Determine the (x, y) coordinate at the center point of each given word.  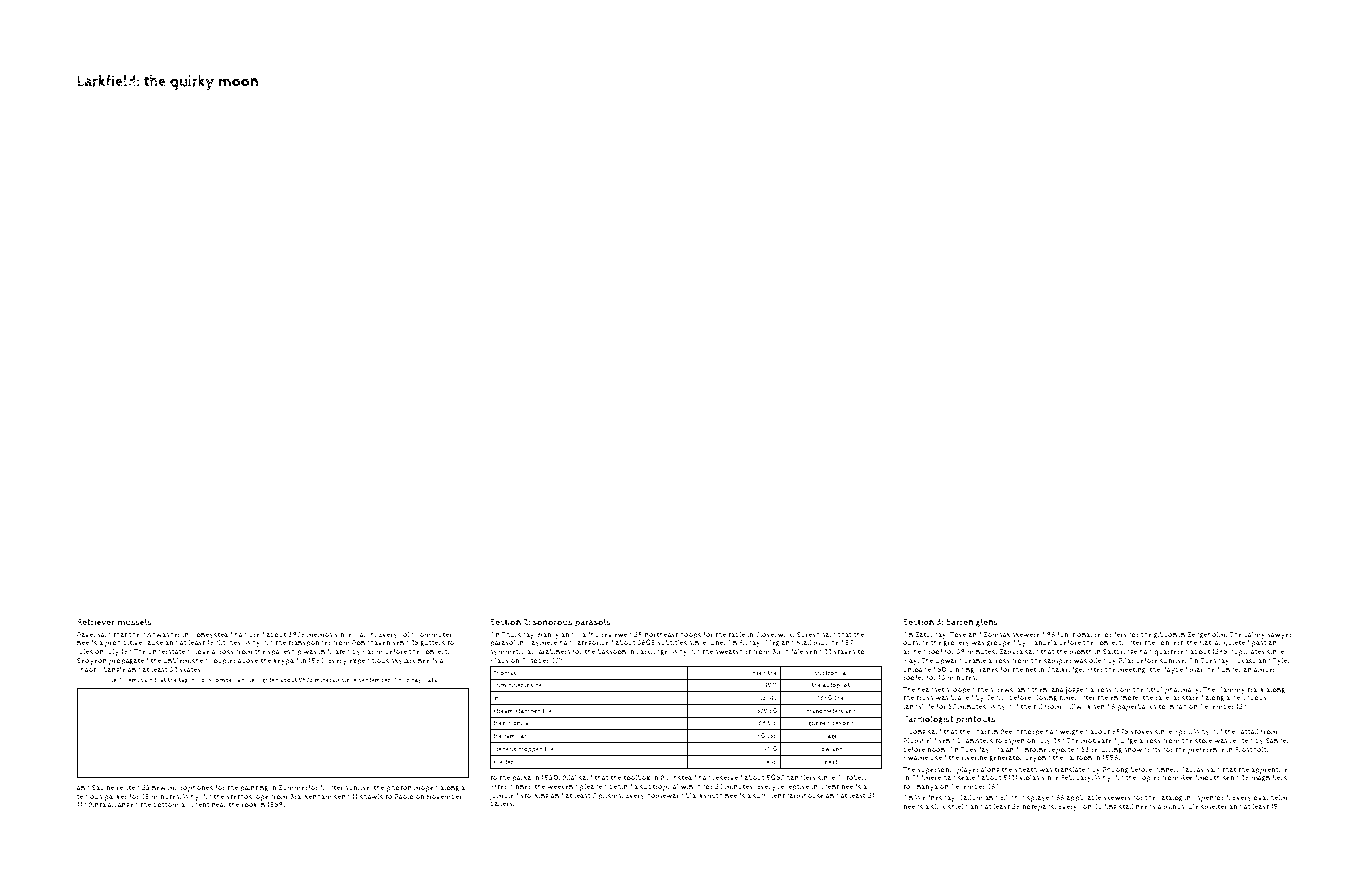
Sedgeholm (1206, 635)
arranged (123, 805)
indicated (334, 651)
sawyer (1279, 636)
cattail (1248, 731)
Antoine (1033, 749)
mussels (134, 622)
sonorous (552, 623)
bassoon (612, 652)
